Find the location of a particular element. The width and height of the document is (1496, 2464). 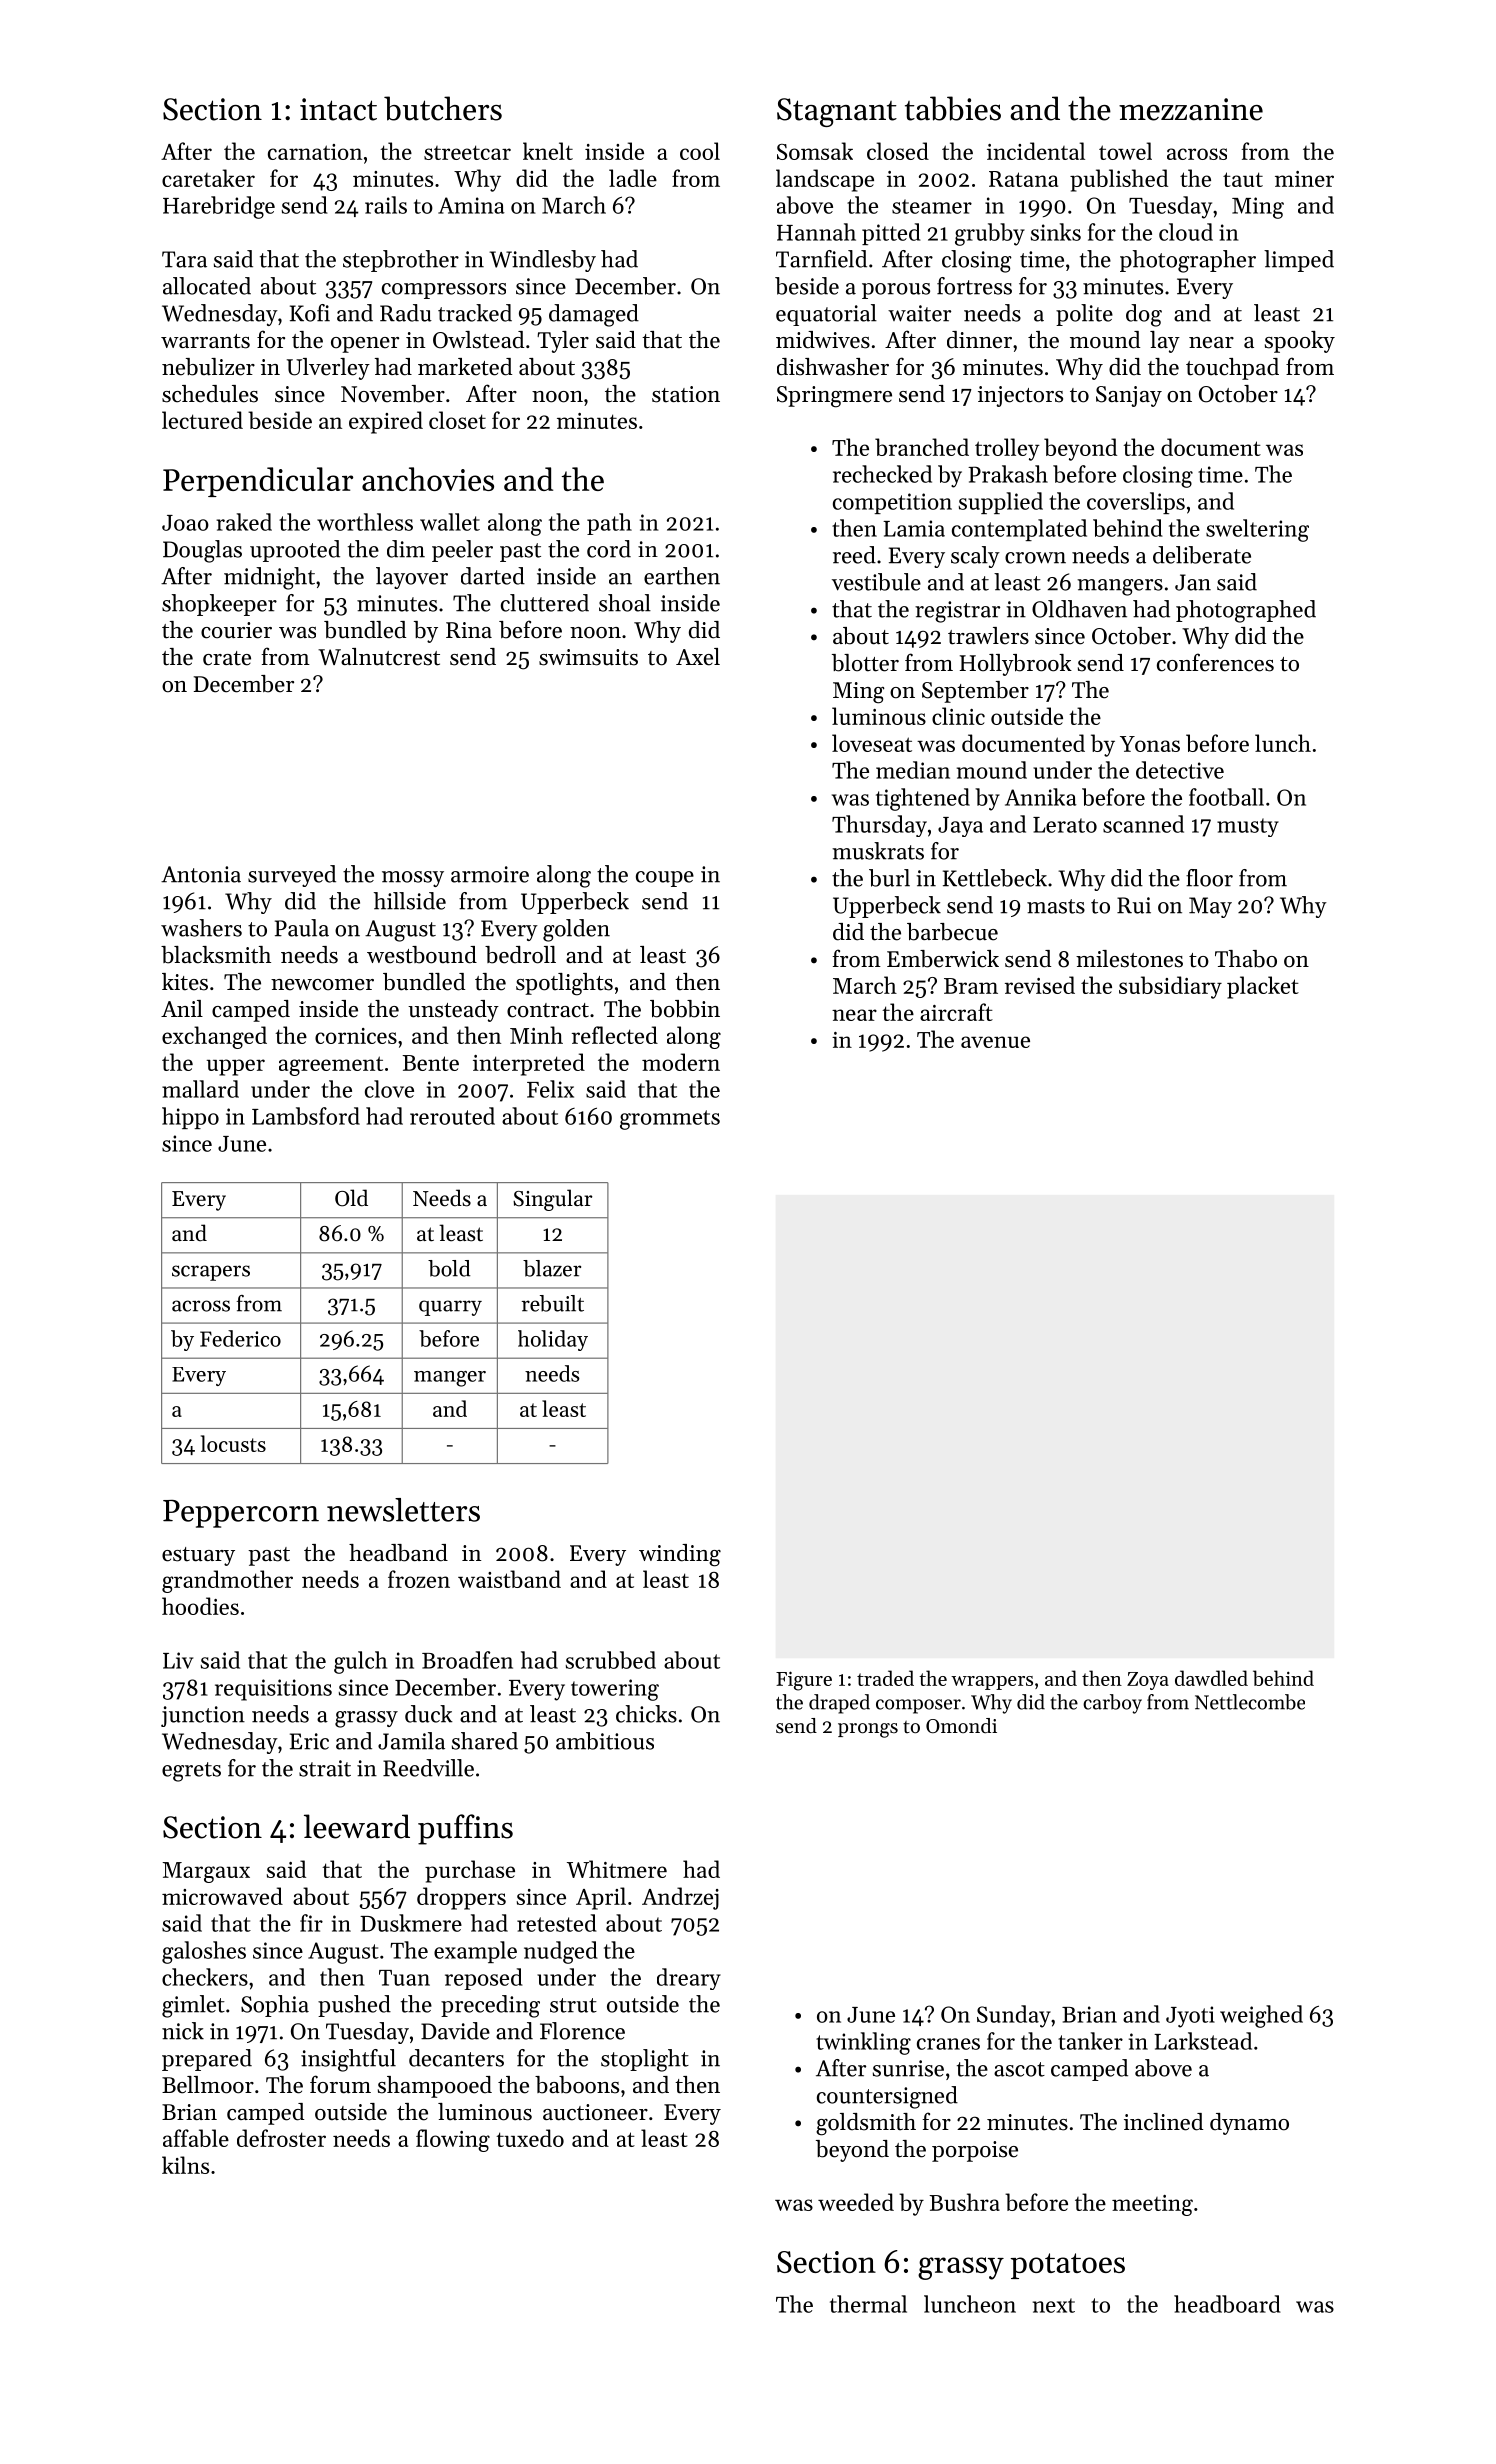

April is located at coordinates (601, 1898).
